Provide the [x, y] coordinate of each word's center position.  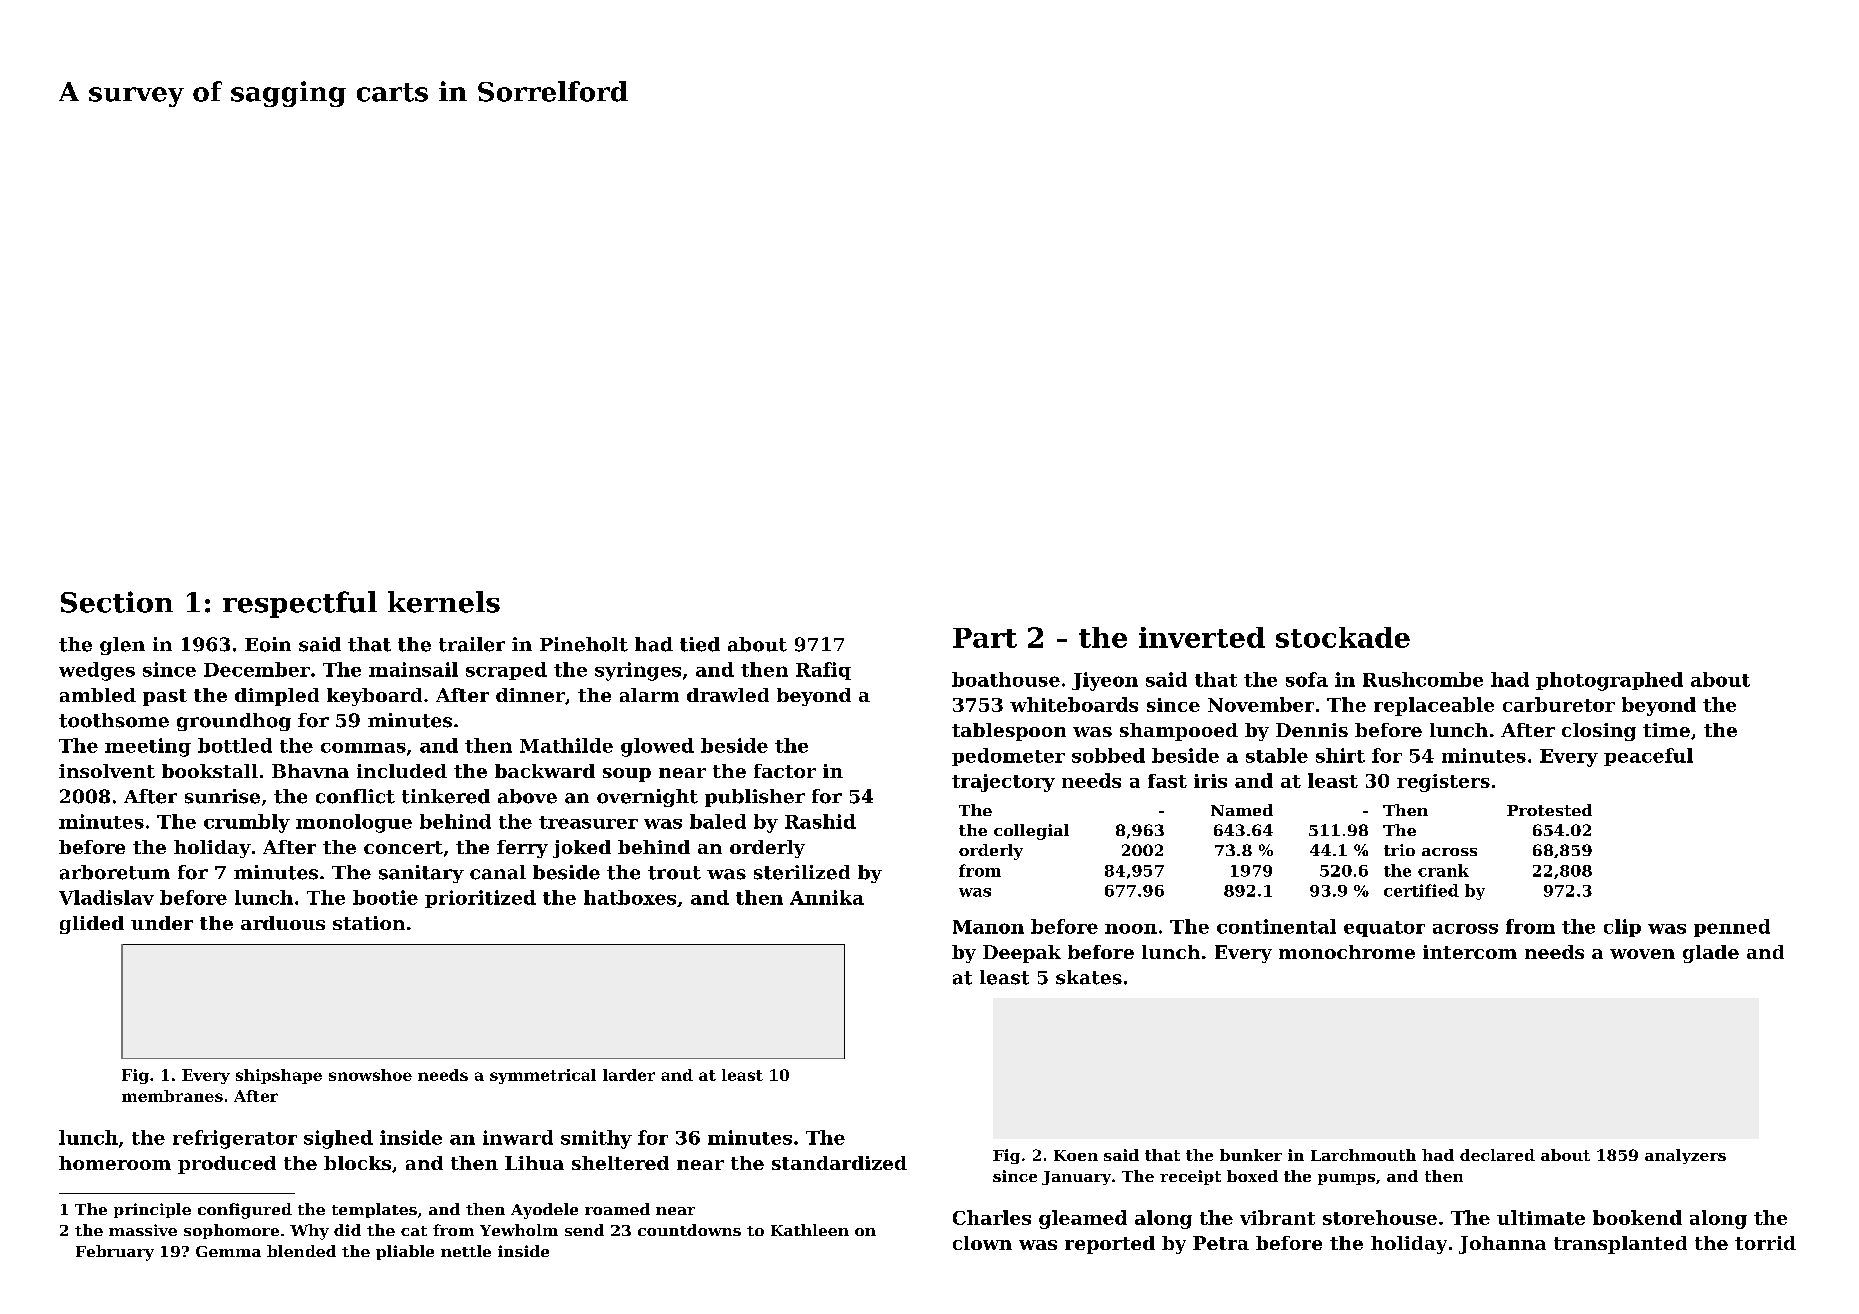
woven [1642, 954]
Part [985, 638]
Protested [1549, 810]
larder [629, 1075]
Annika [827, 897]
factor [785, 771]
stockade [1343, 637]
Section [117, 602]
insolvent [107, 771]
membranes [172, 1096]
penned [1732, 928]
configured [245, 1211]
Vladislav [106, 897]
